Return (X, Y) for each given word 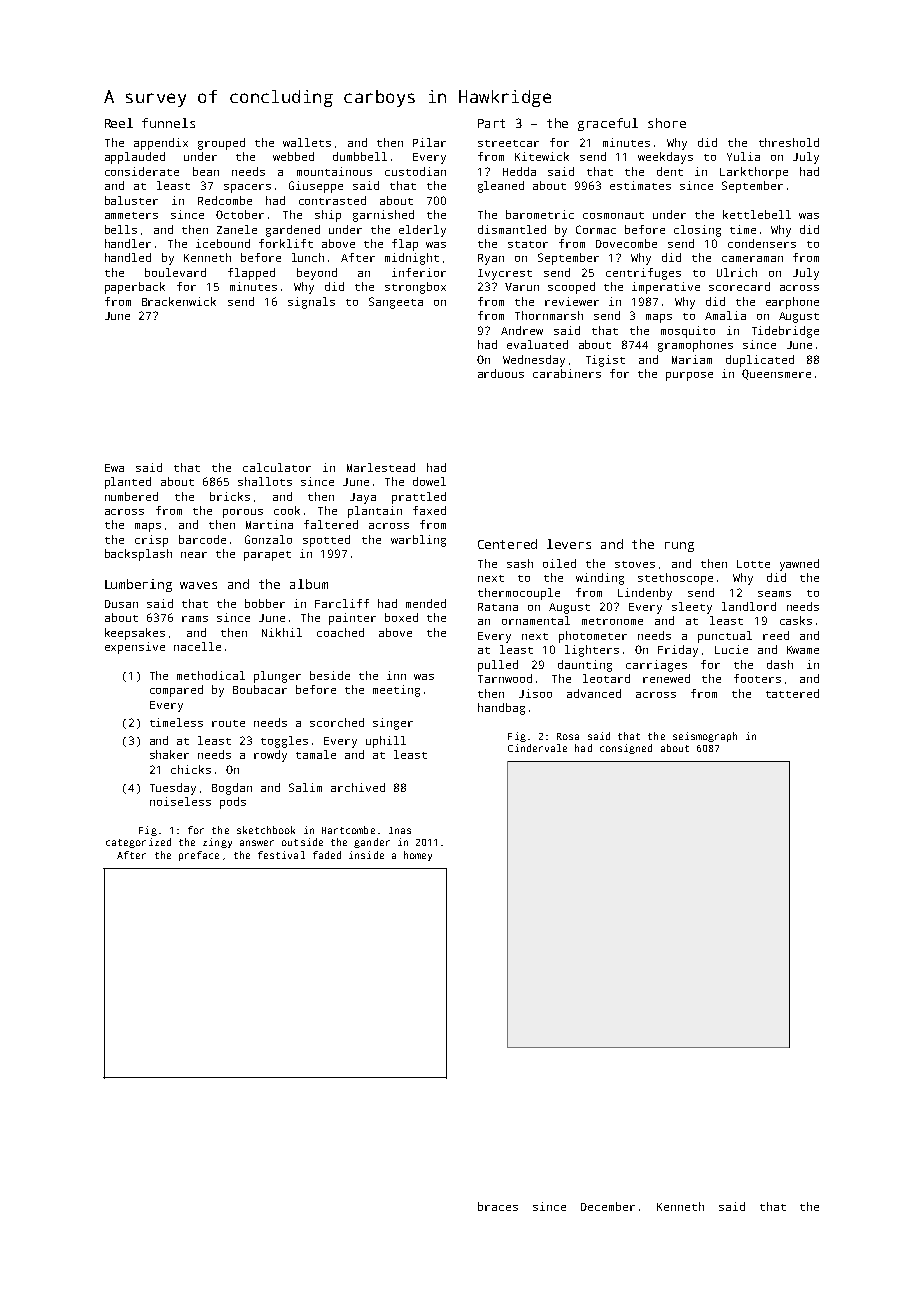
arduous (501, 373)
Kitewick (542, 156)
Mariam (692, 359)
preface (199, 856)
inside (366, 855)
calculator (277, 467)
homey (418, 856)
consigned (626, 749)
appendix (161, 144)
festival (281, 855)
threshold (789, 142)
